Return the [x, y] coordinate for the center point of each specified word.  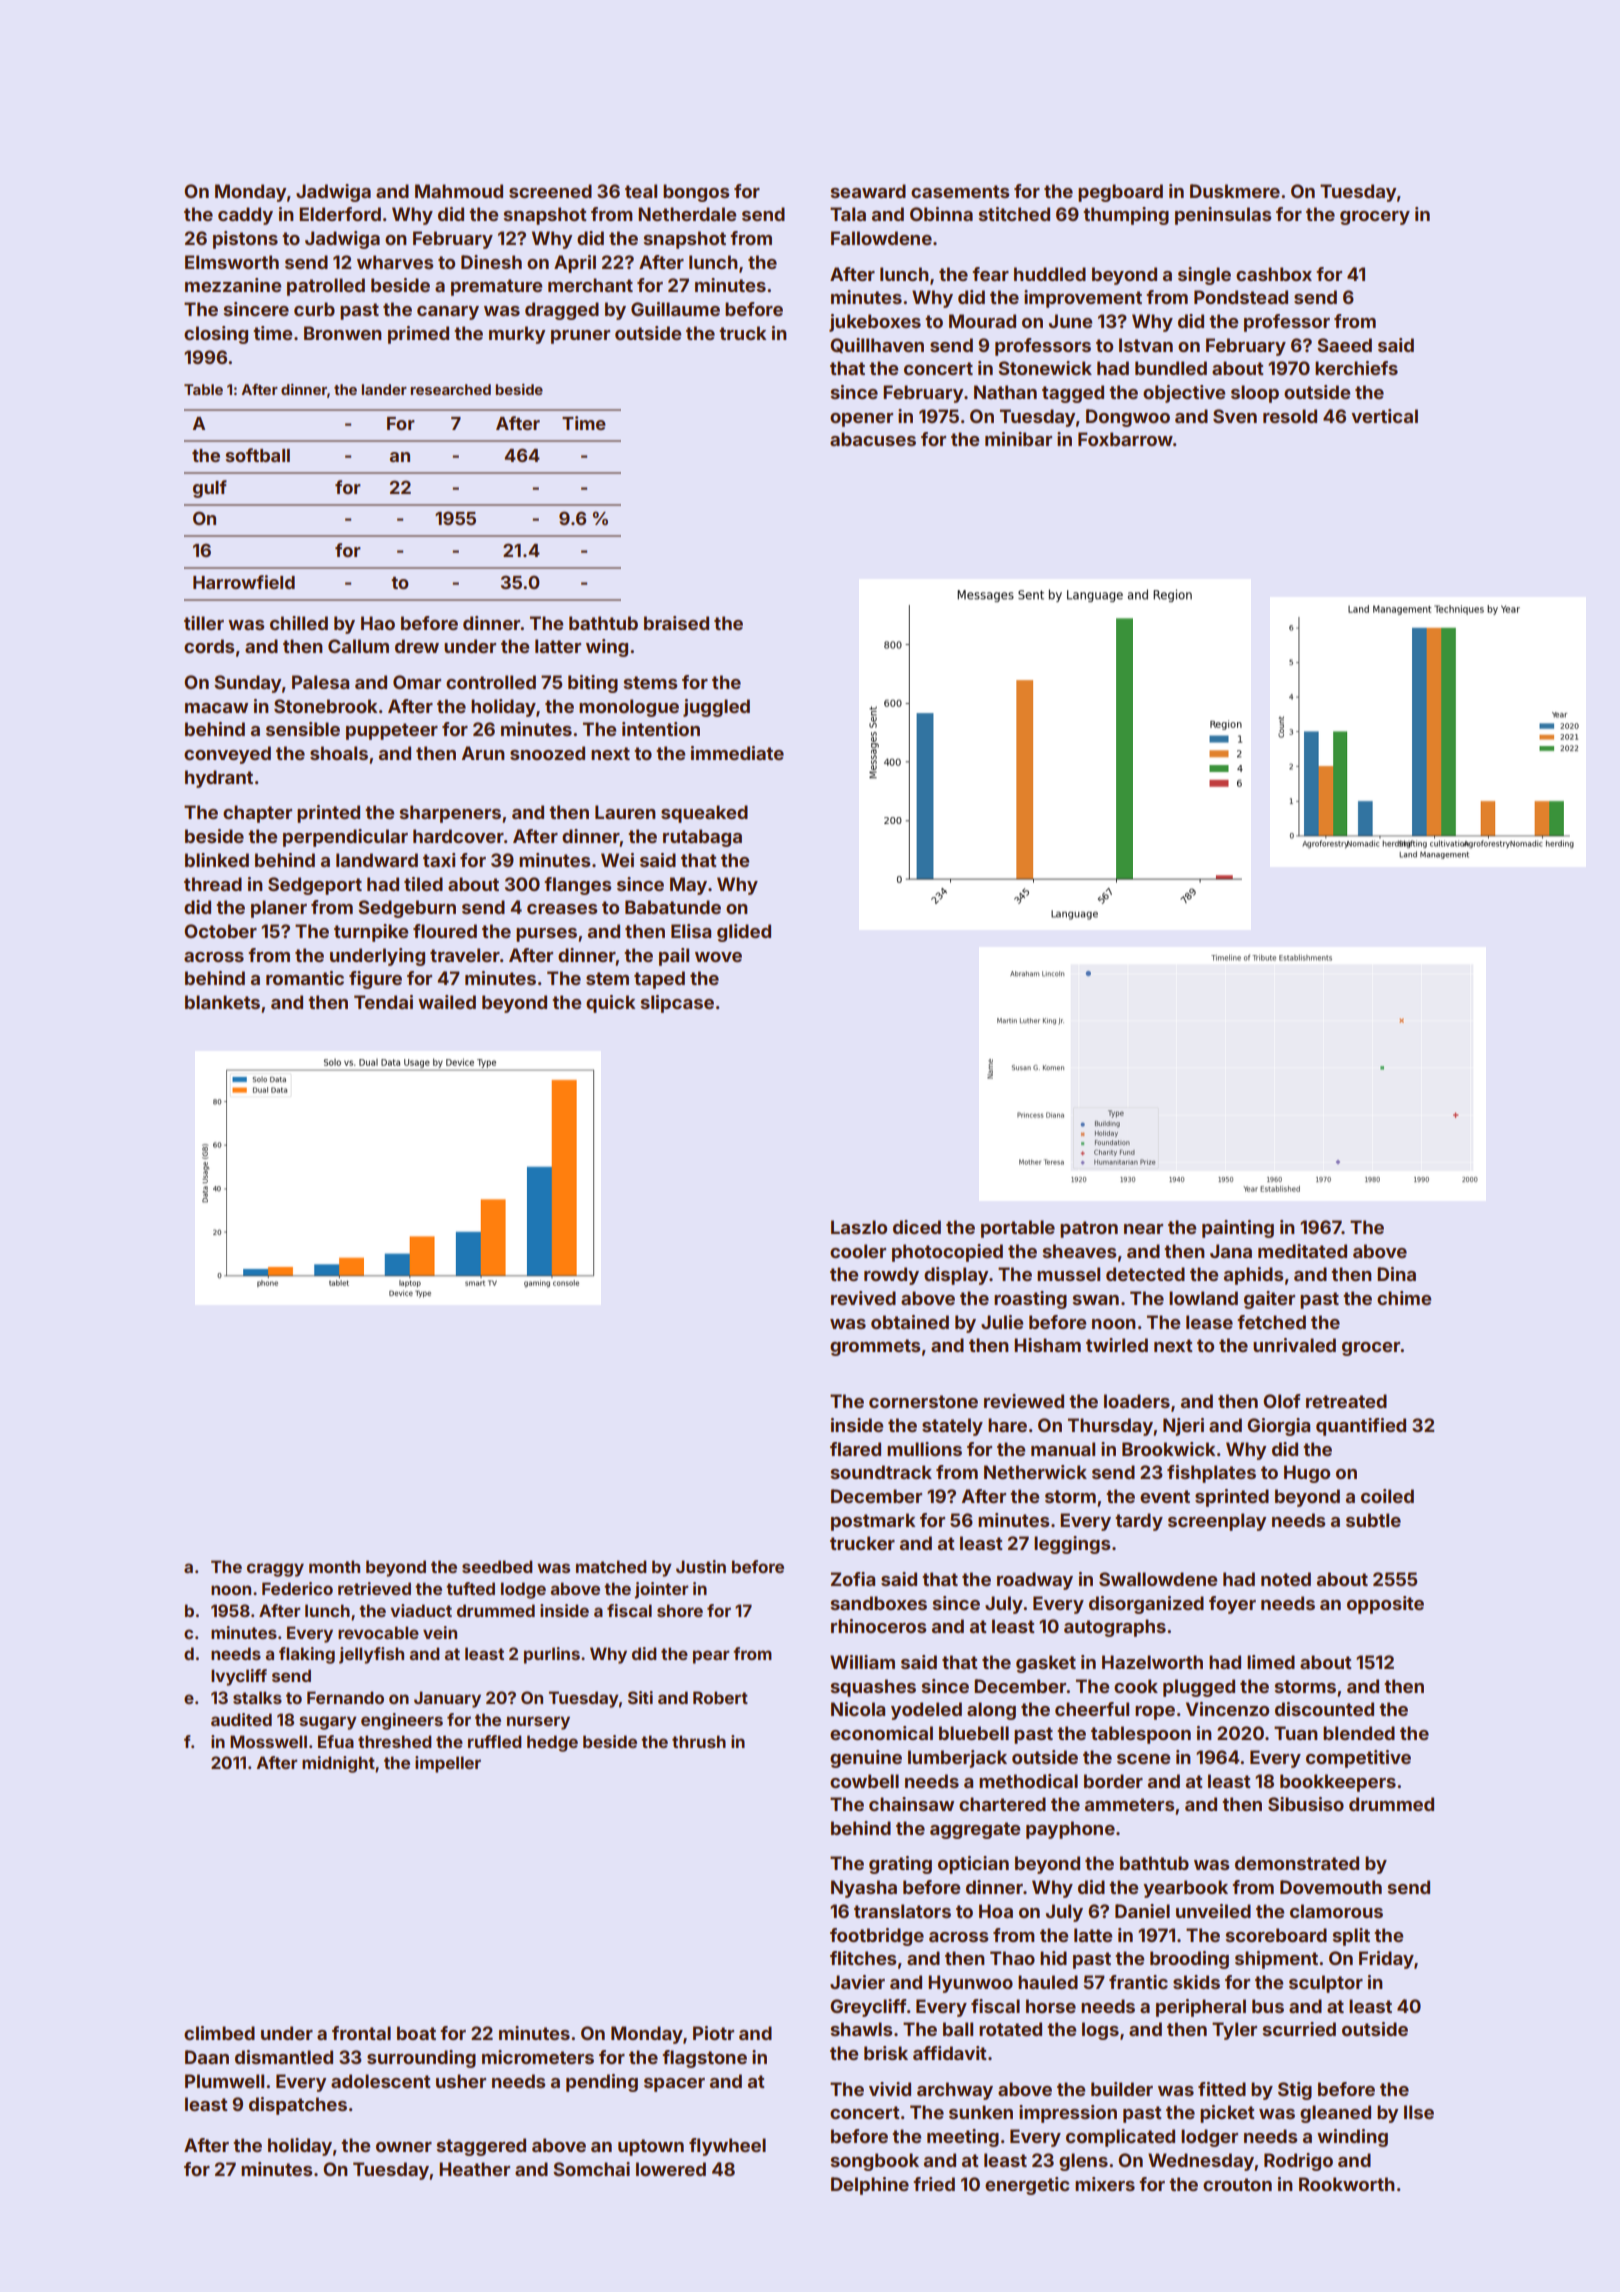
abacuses [873, 439]
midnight [338, 1764]
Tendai [383, 1002]
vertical [1384, 416]
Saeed [1344, 345]
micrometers [538, 2057]
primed [418, 335]
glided [744, 933]
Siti [640, 1697]
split [1351, 1937]
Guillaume [675, 309]
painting [1238, 1229]
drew [417, 646]
